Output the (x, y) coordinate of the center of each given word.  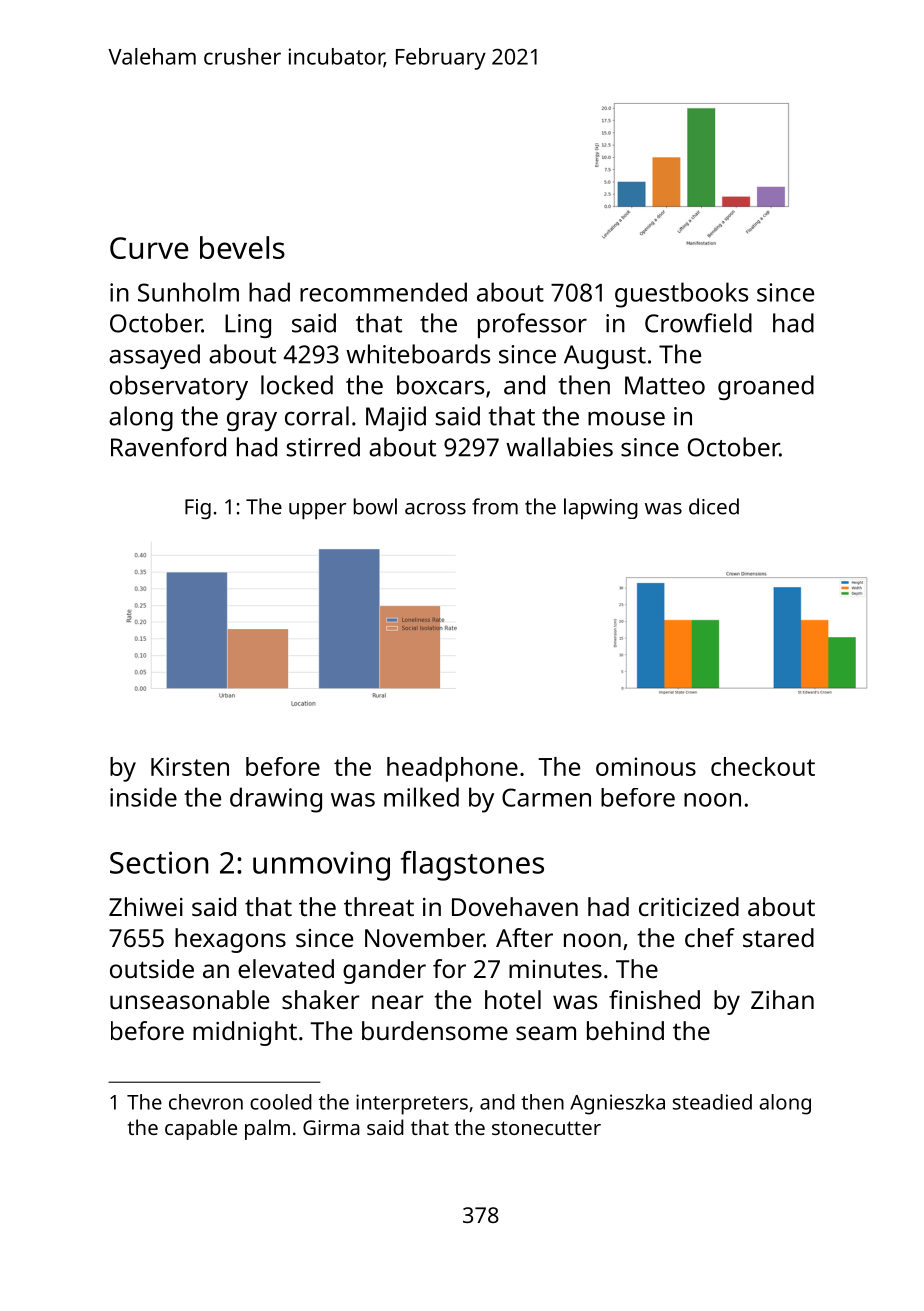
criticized (689, 906)
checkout (763, 766)
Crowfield (698, 323)
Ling (248, 326)
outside (152, 968)
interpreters (412, 1104)
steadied (712, 1102)
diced (714, 506)
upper (317, 511)
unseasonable (189, 999)
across (435, 509)
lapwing (601, 508)
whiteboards (418, 354)
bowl (375, 506)
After (524, 937)
